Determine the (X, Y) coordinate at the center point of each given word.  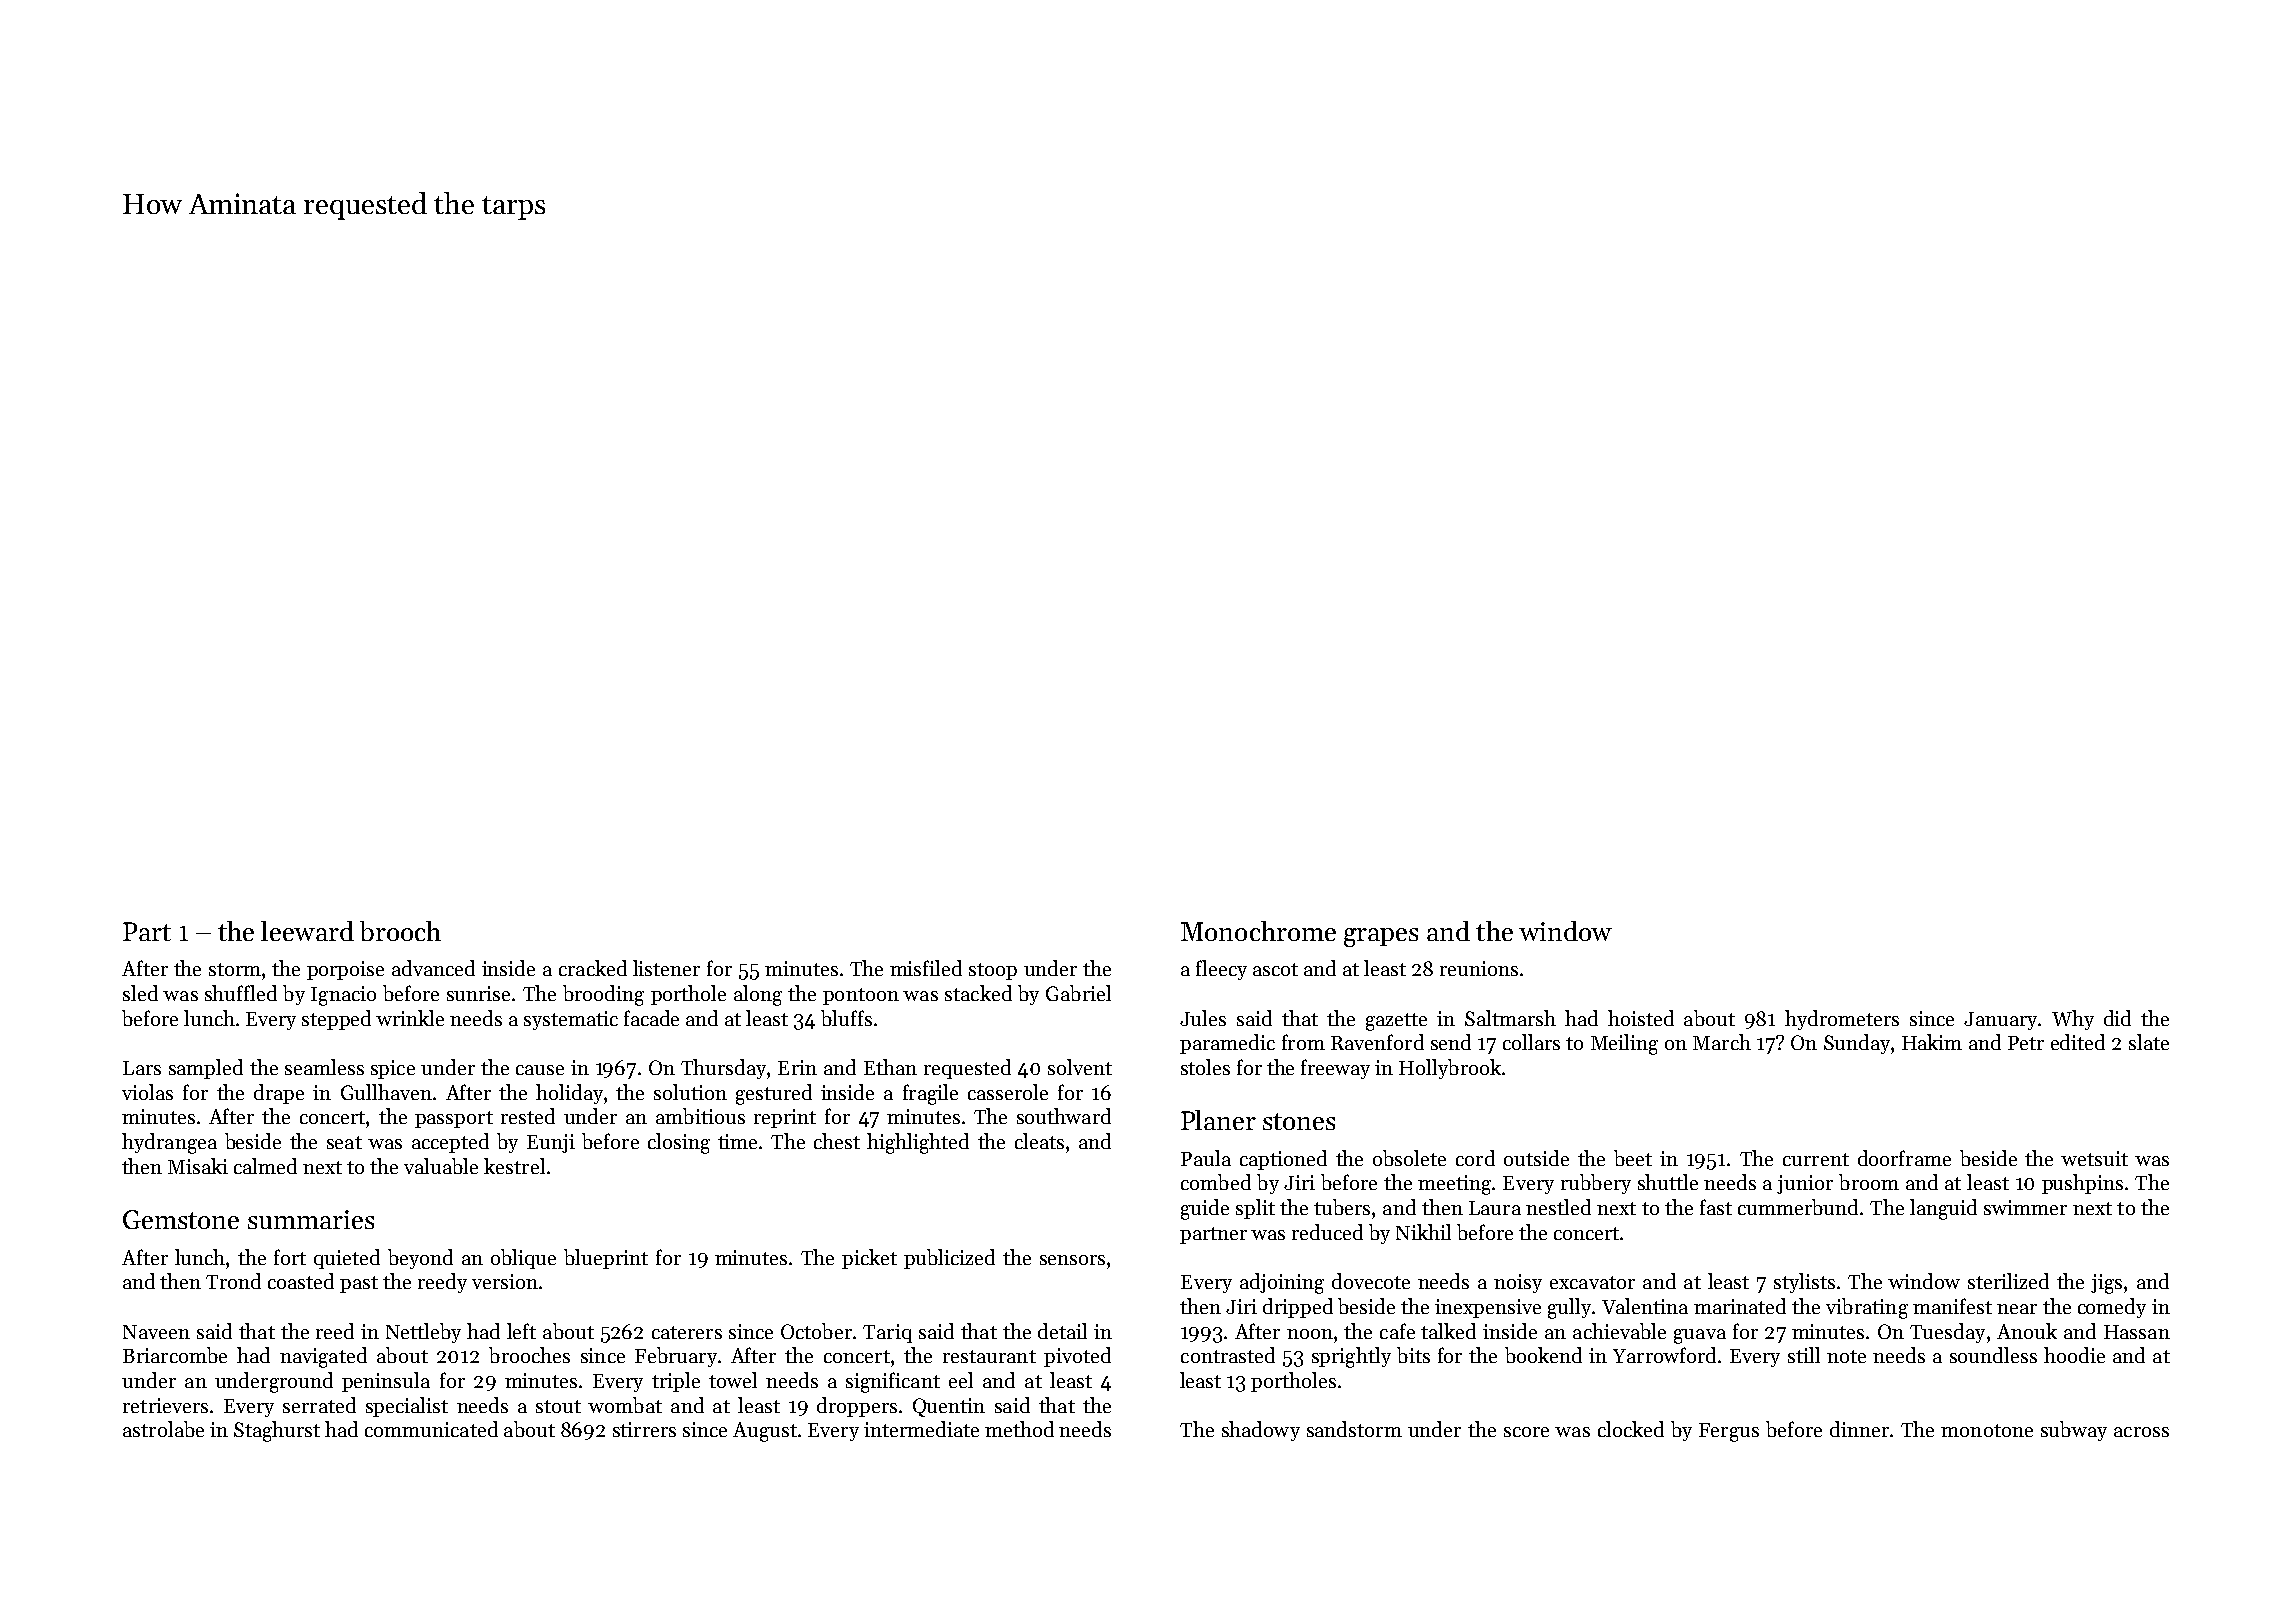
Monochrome (1258, 931)
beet (1633, 1158)
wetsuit (2094, 1158)
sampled (206, 1069)
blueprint (606, 1259)
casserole (1008, 1092)
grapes (1381, 937)
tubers (1342, 1207)
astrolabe (163, 1429)
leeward (307, 931)
